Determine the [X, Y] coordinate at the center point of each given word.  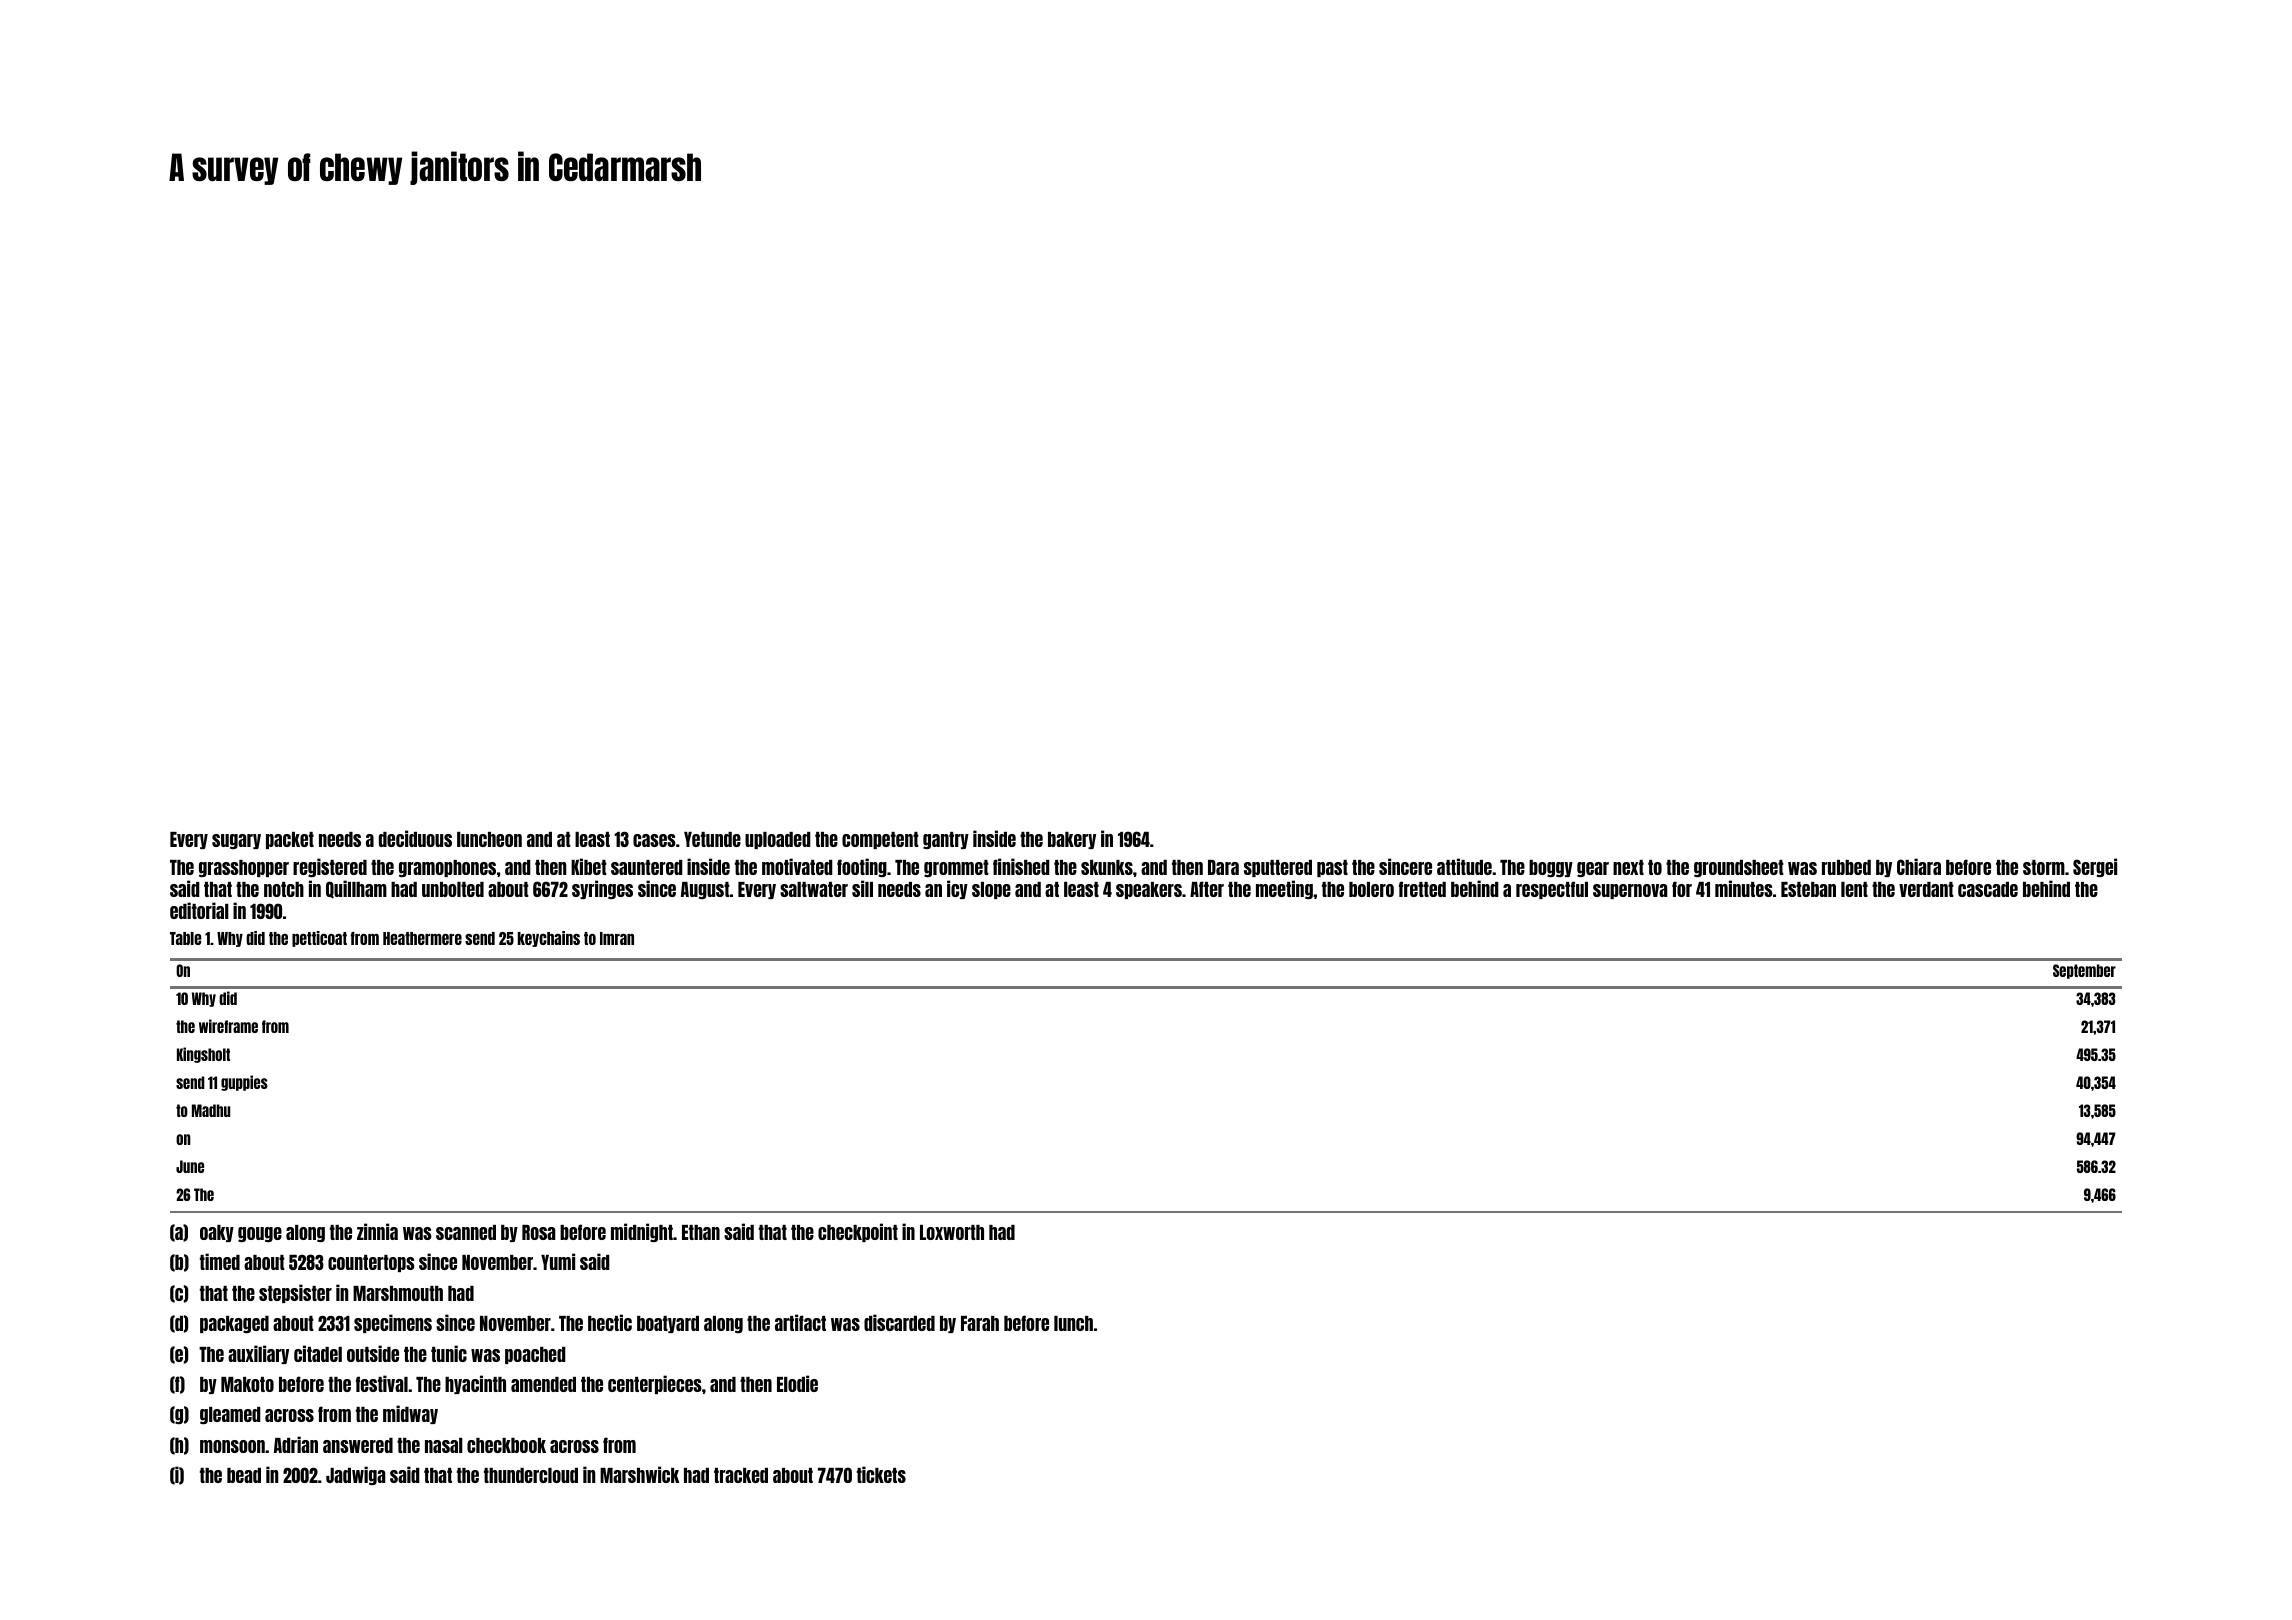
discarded [899, 1322]
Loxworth [952, 1232]
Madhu [211, 1110]
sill [862, 888]
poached [535, 1355]
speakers [1149, 890]
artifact [800, 1322]
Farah [980, 1323]
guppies [244, 1083]
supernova [1630, 891]
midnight [642, 1232]
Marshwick [639, 1474]
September [2084, 971]
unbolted [453, 889]
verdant [1926, 889]
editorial [199, 910]
